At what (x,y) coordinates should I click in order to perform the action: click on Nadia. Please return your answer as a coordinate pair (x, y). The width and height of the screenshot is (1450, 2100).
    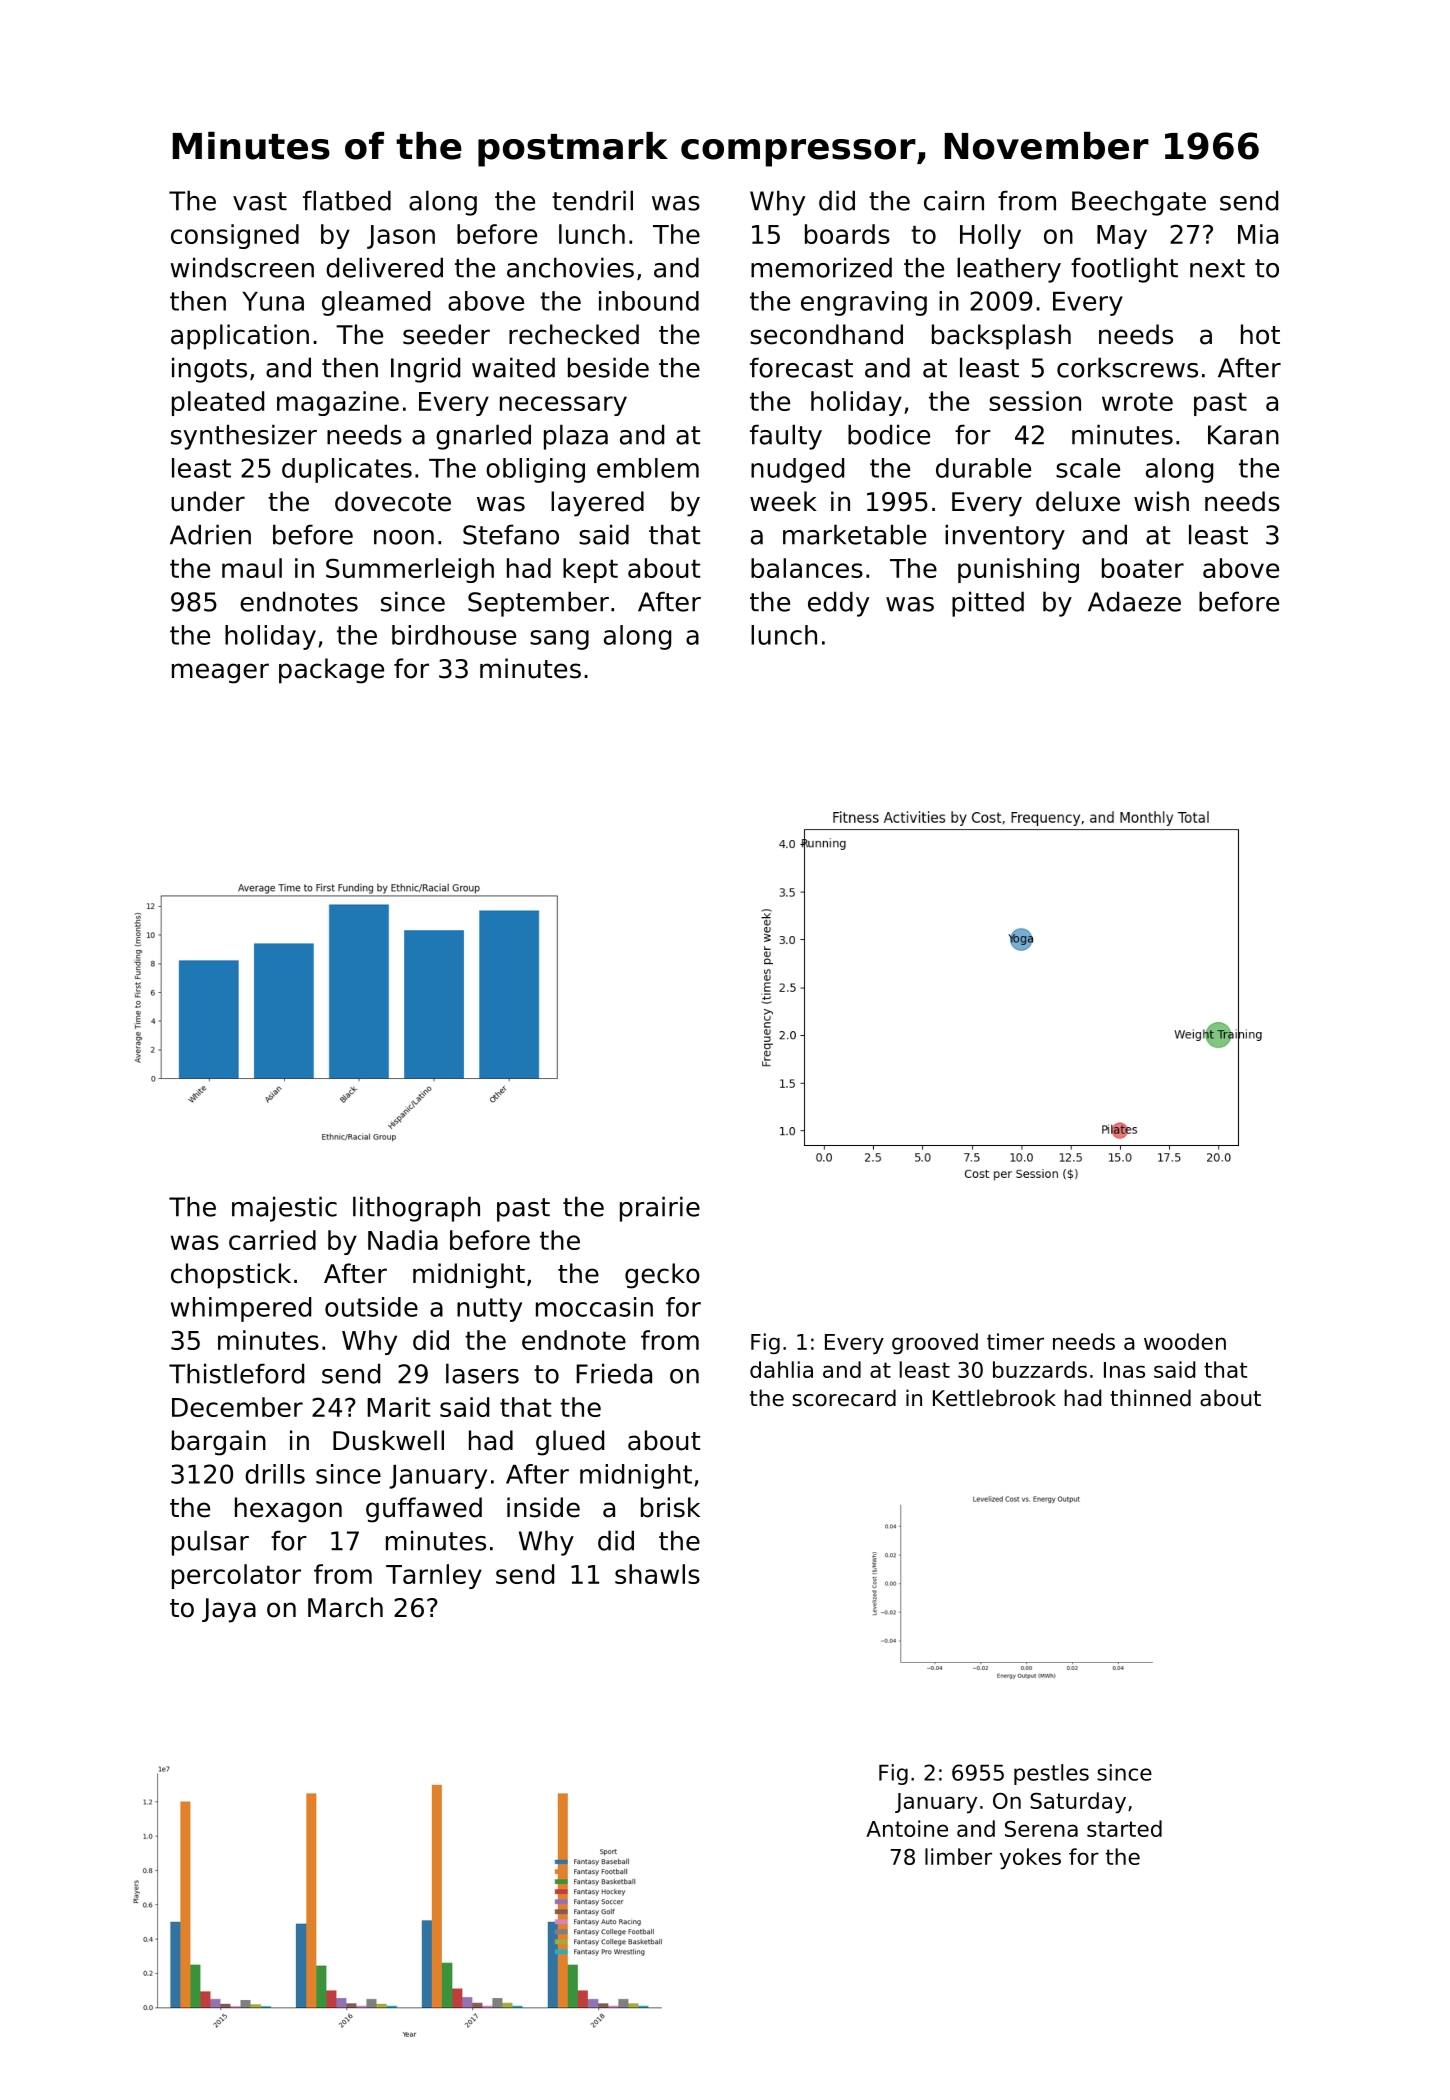
    Looking at the image, I should click on (403, 1240).
